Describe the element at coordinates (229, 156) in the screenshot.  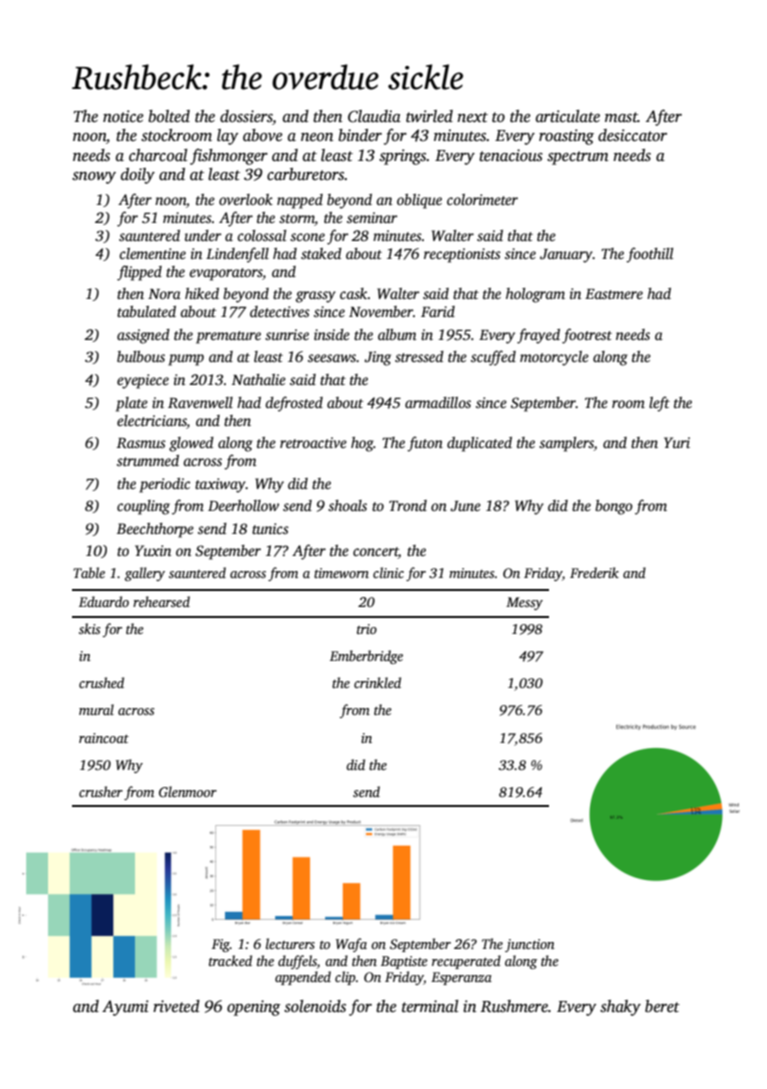
I see `fishmonger` at that location.
